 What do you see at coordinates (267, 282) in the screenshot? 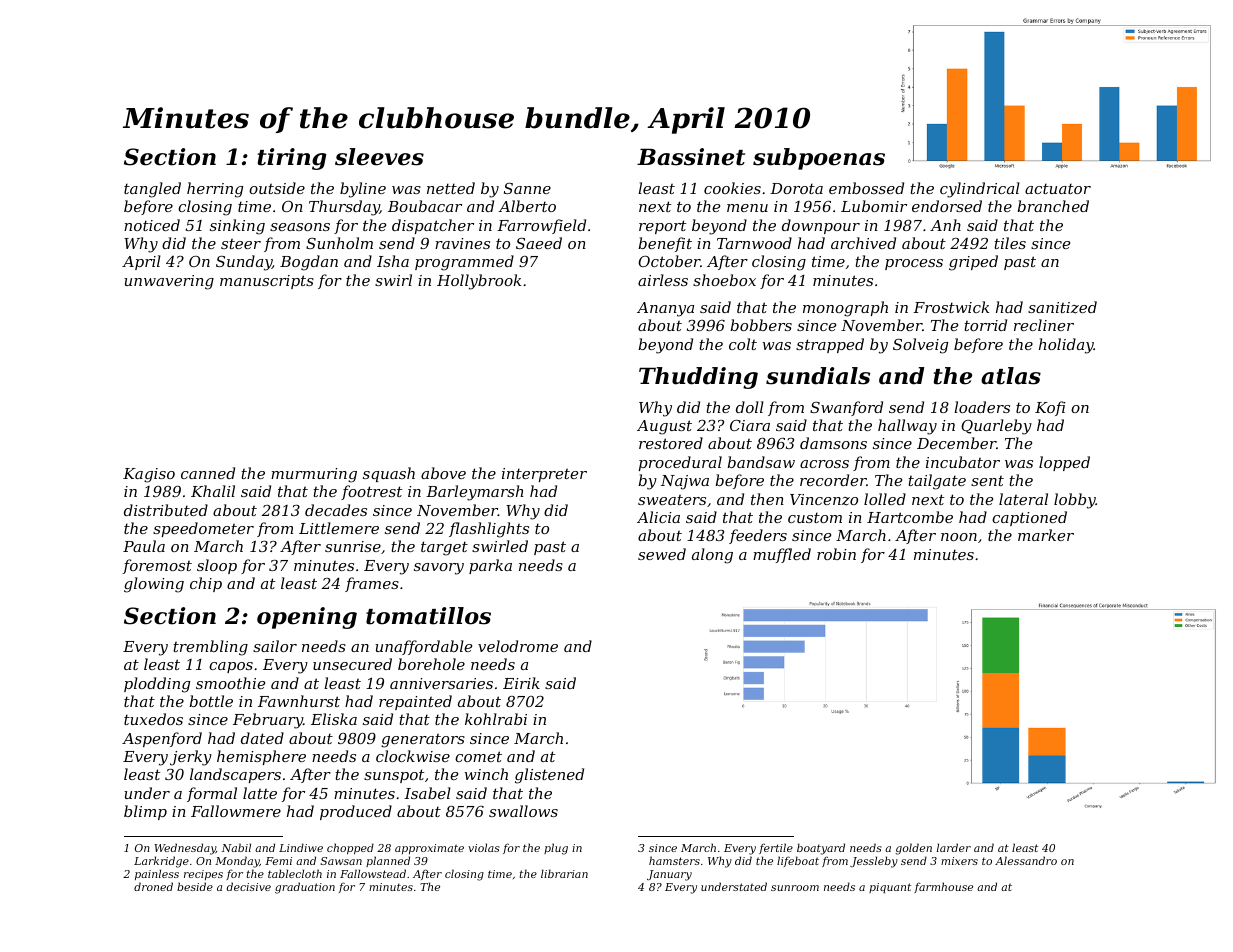
I see `manuscripts` at bounding box center [267, 282].
